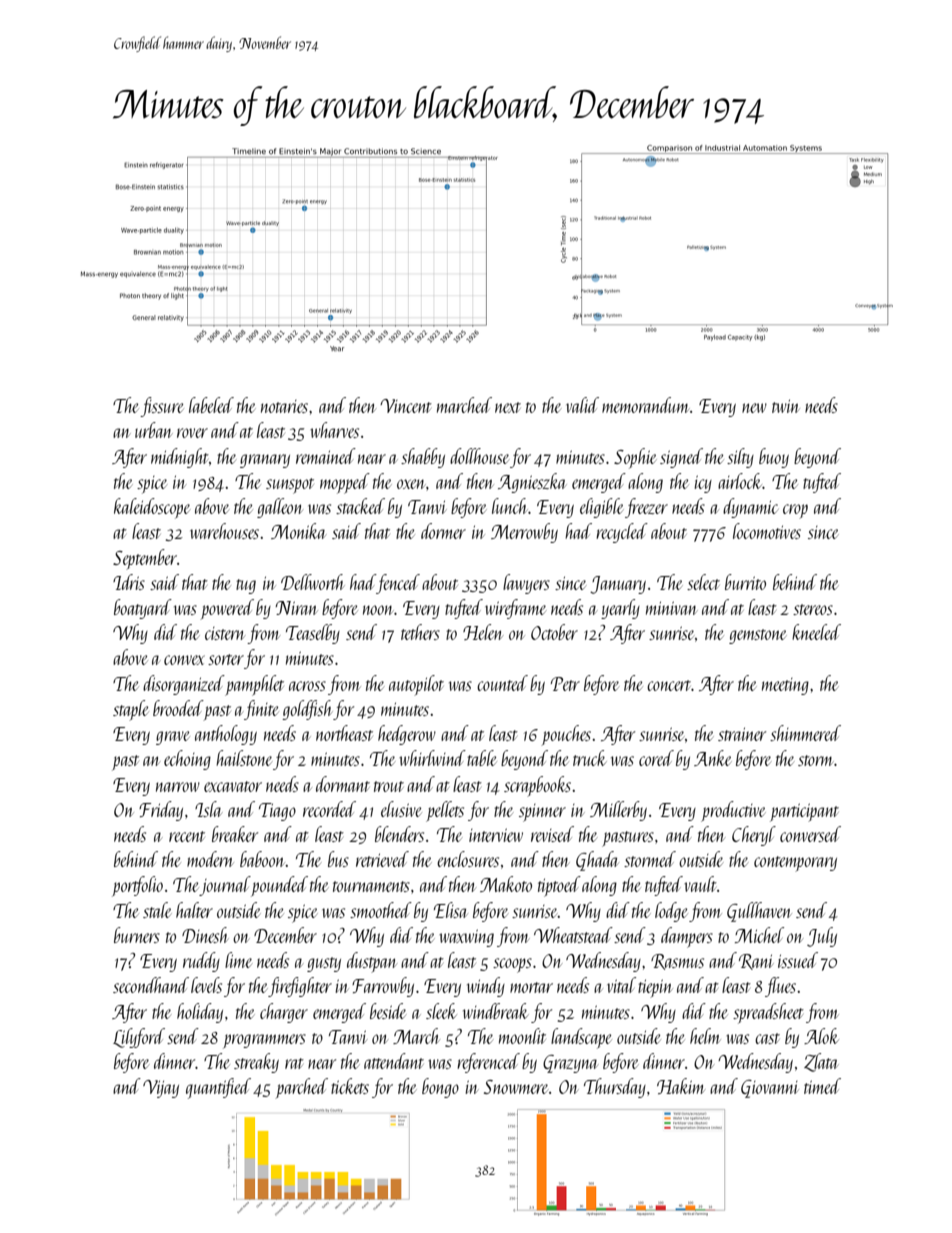 This page has width=952, height=1233. Describe the element at coordinates (526, 584) in the page. I see `lawyers` at that location.
